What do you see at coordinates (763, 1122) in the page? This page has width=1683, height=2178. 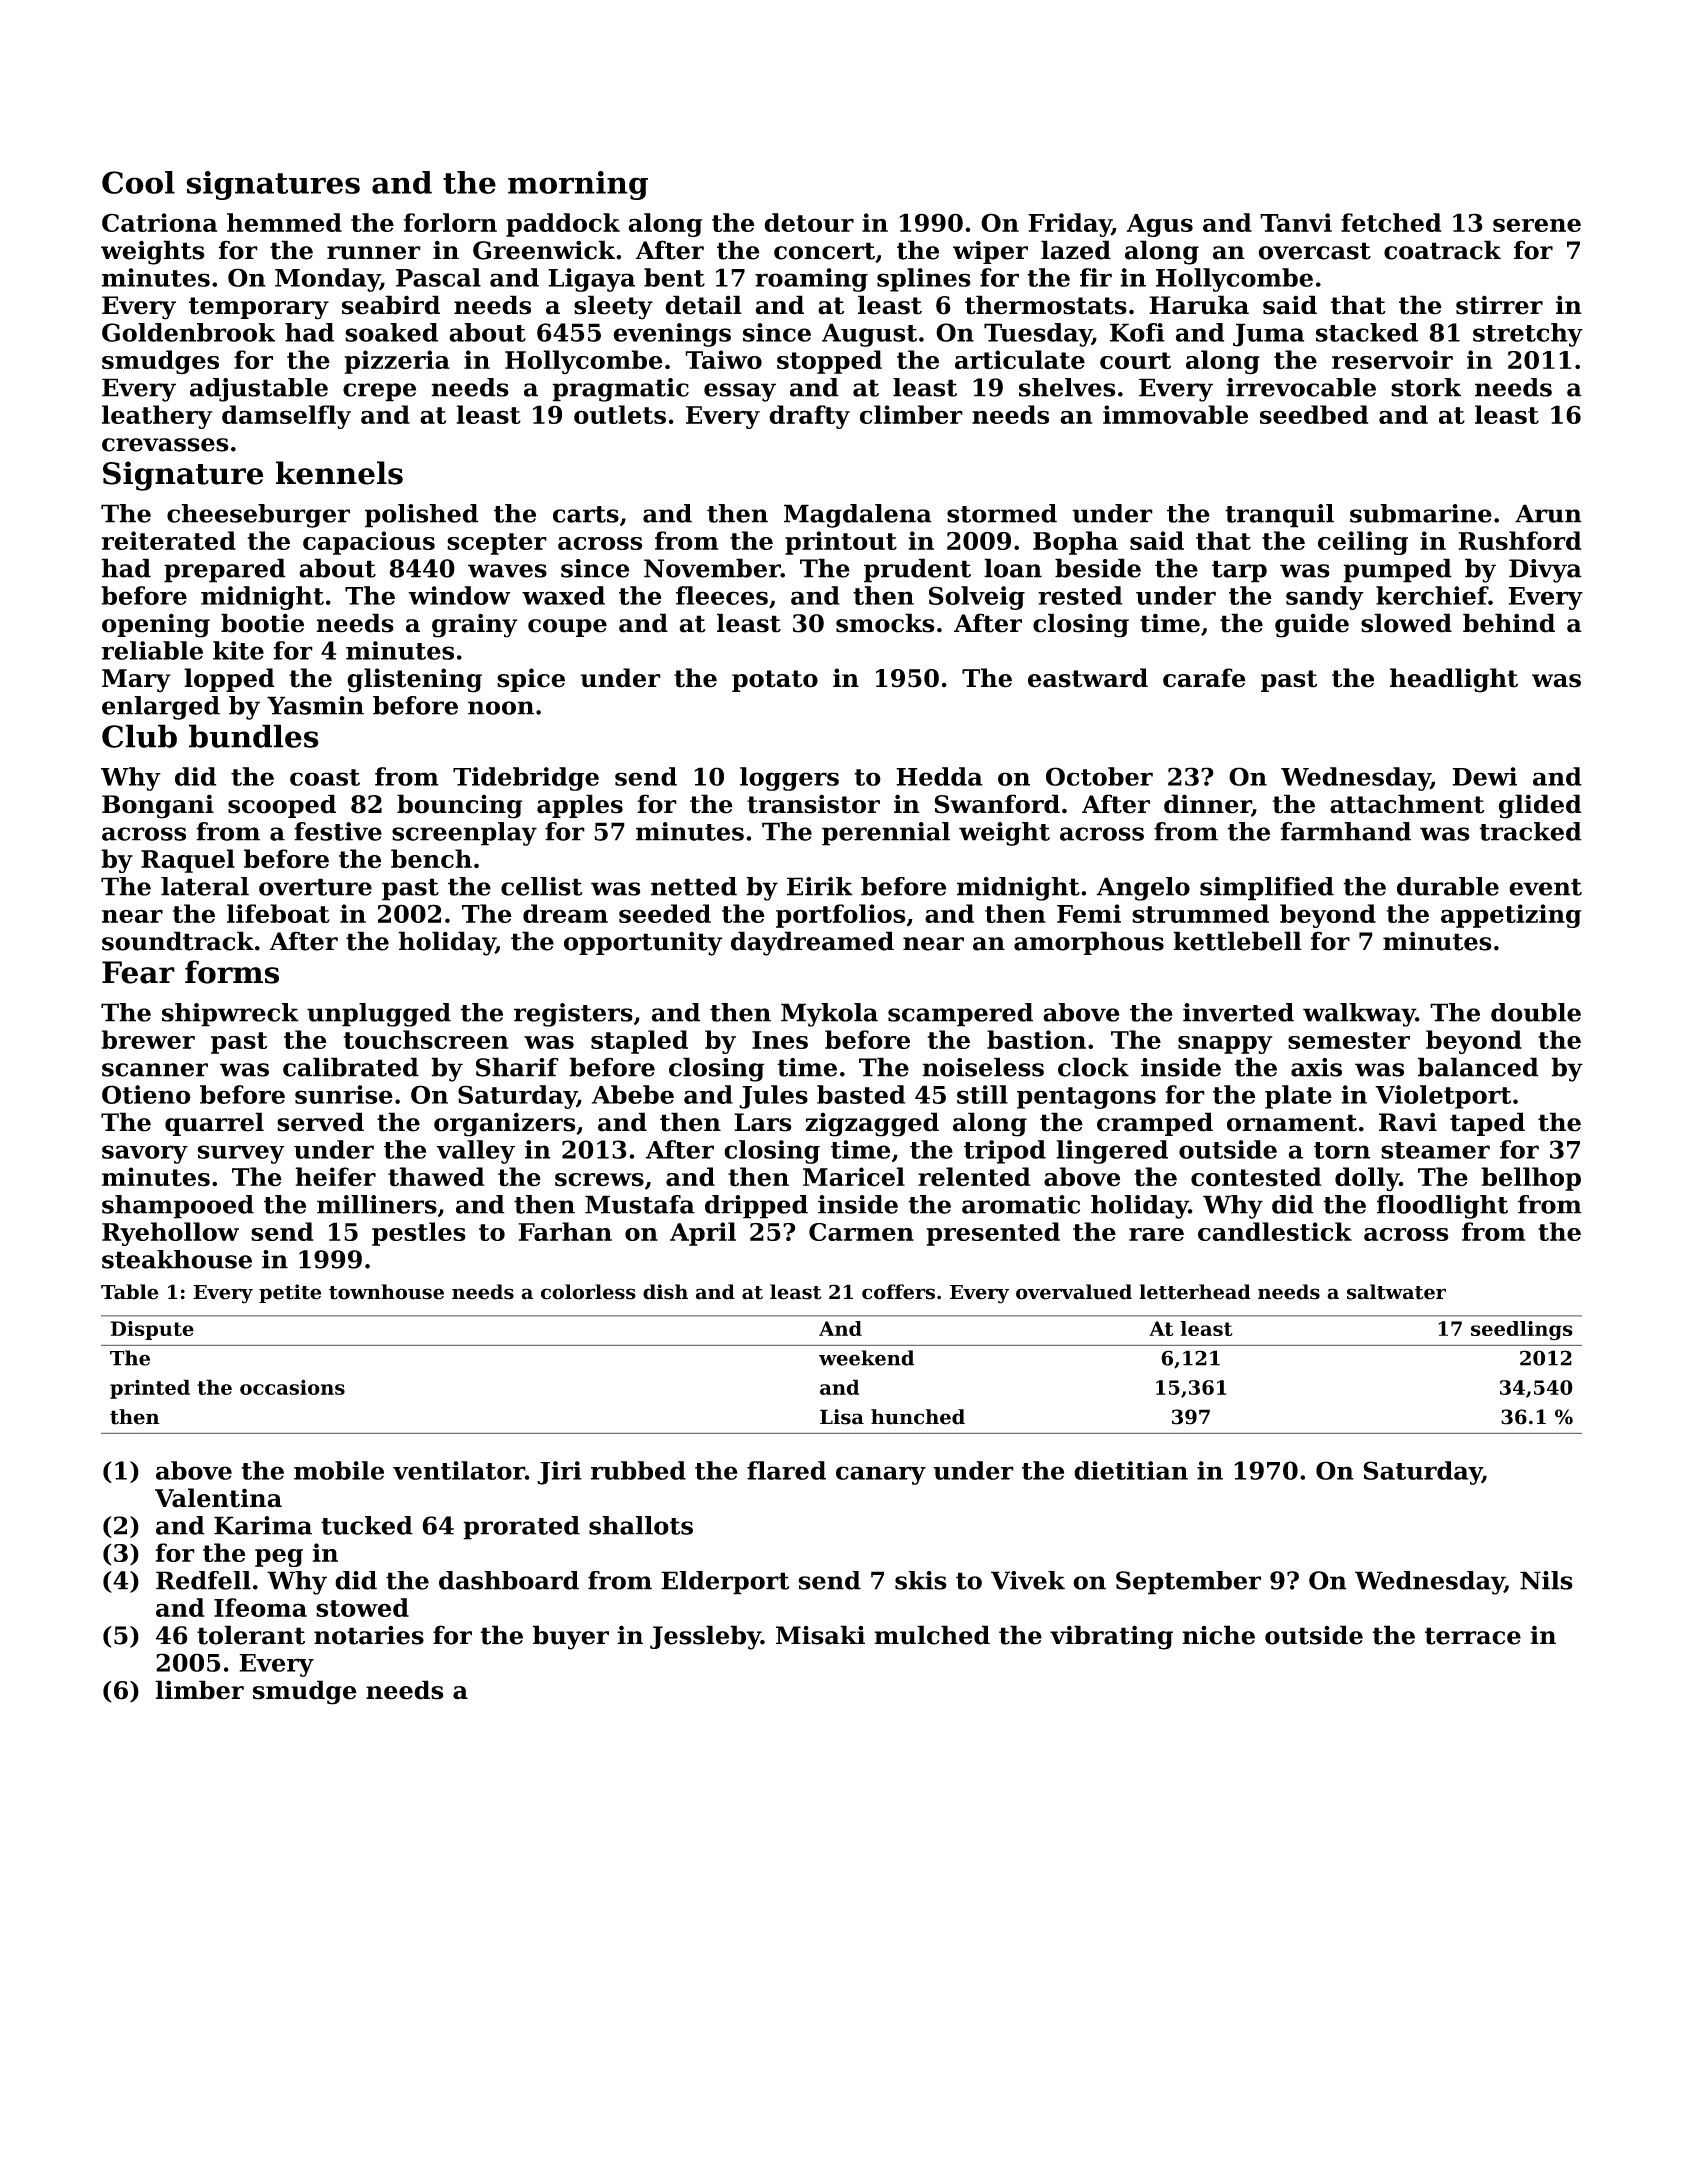 I see `Lars` at bounding box center [763, 1122].
